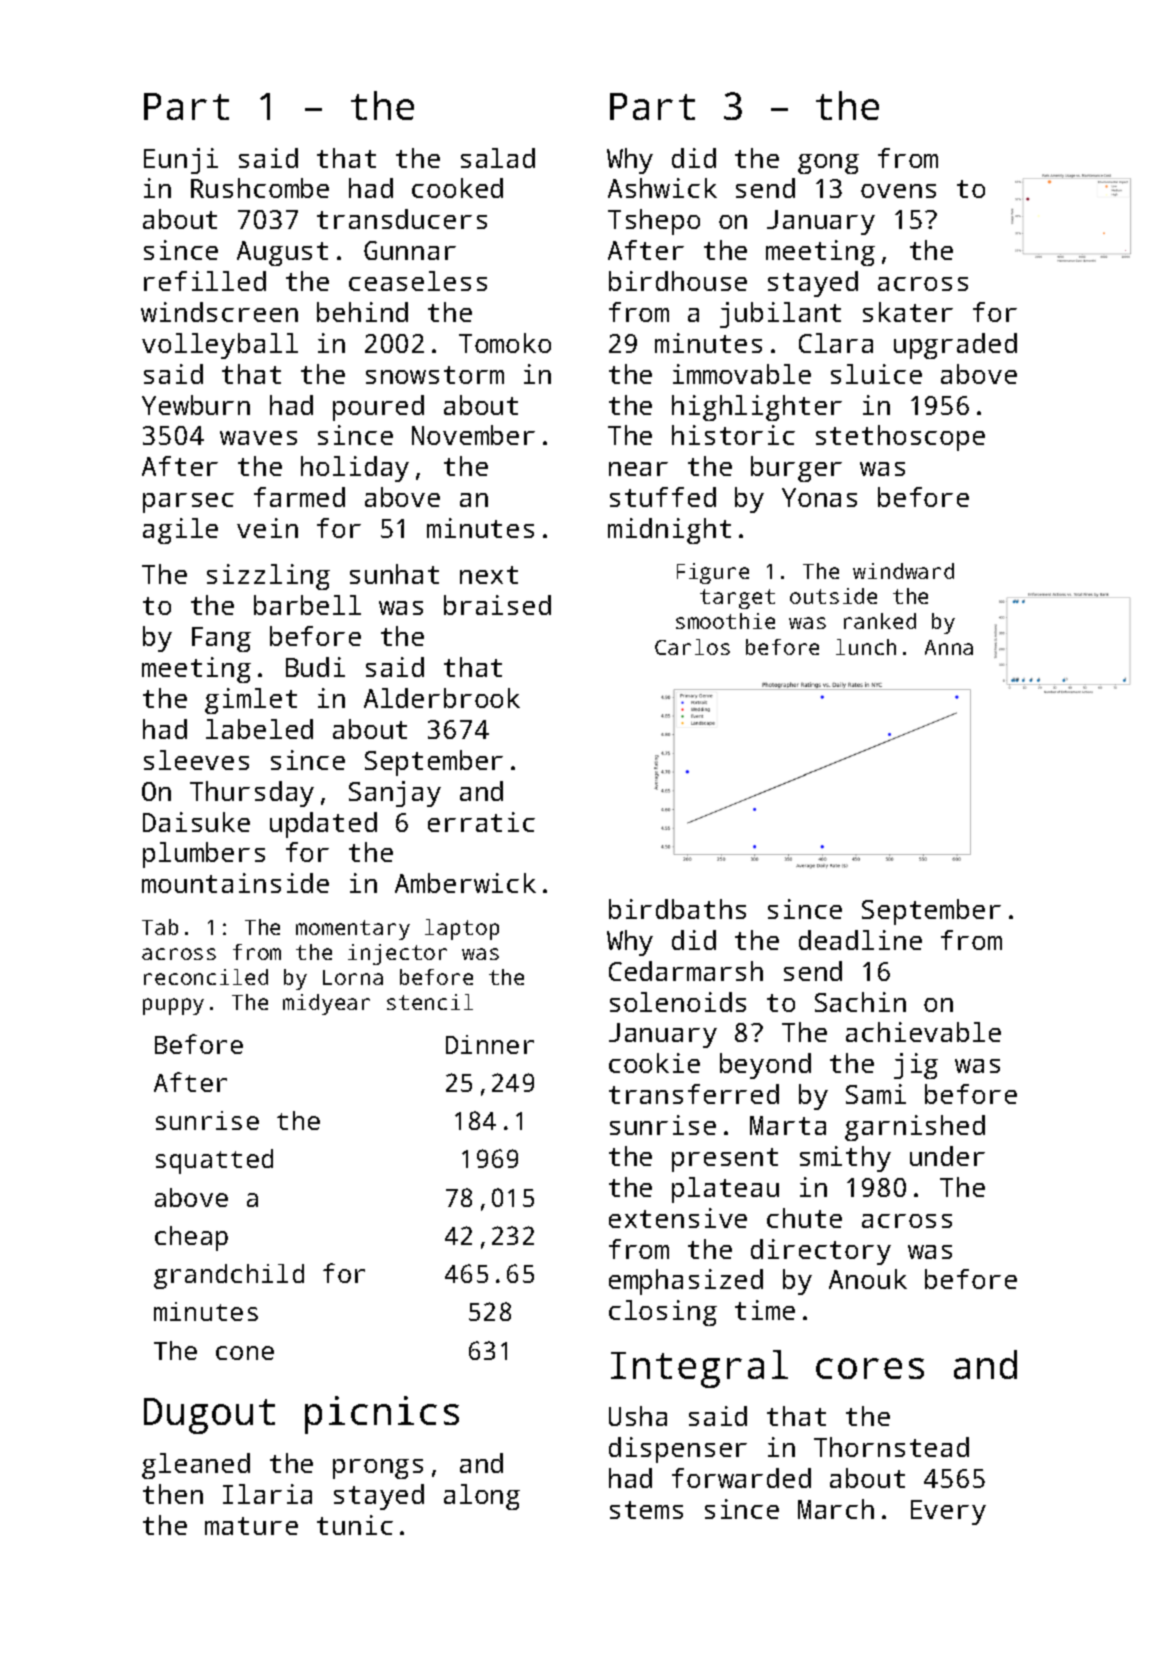 Image resolution: width=1165 pixels, height=1654 pixels. I want to click on braised, so click(497, 605).
